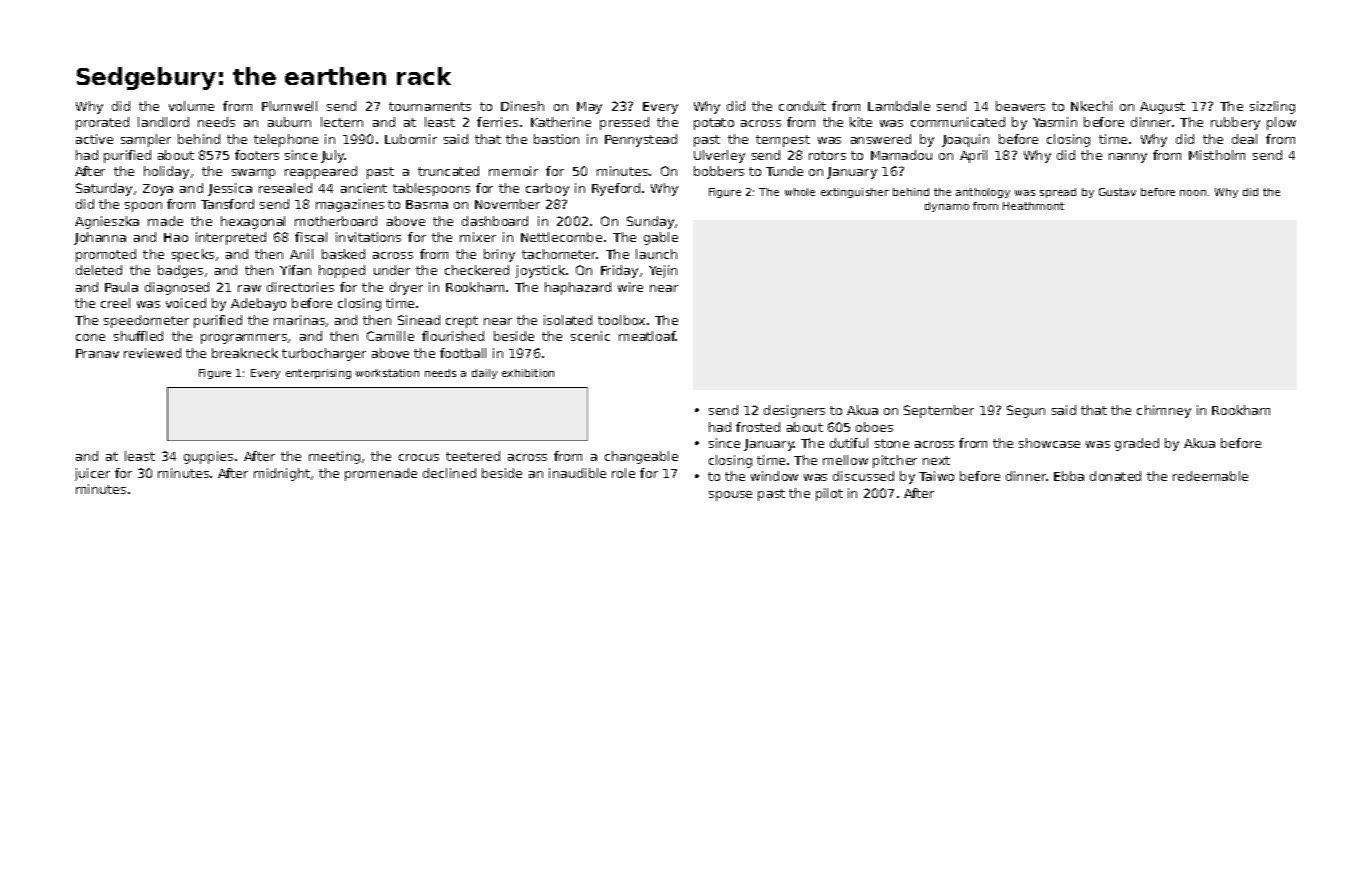 The height and width of the image is (887, 1372). What do you see at coordinates (947, 207) in the image?
I see `dynamo` at bounding box center [947, 207].
